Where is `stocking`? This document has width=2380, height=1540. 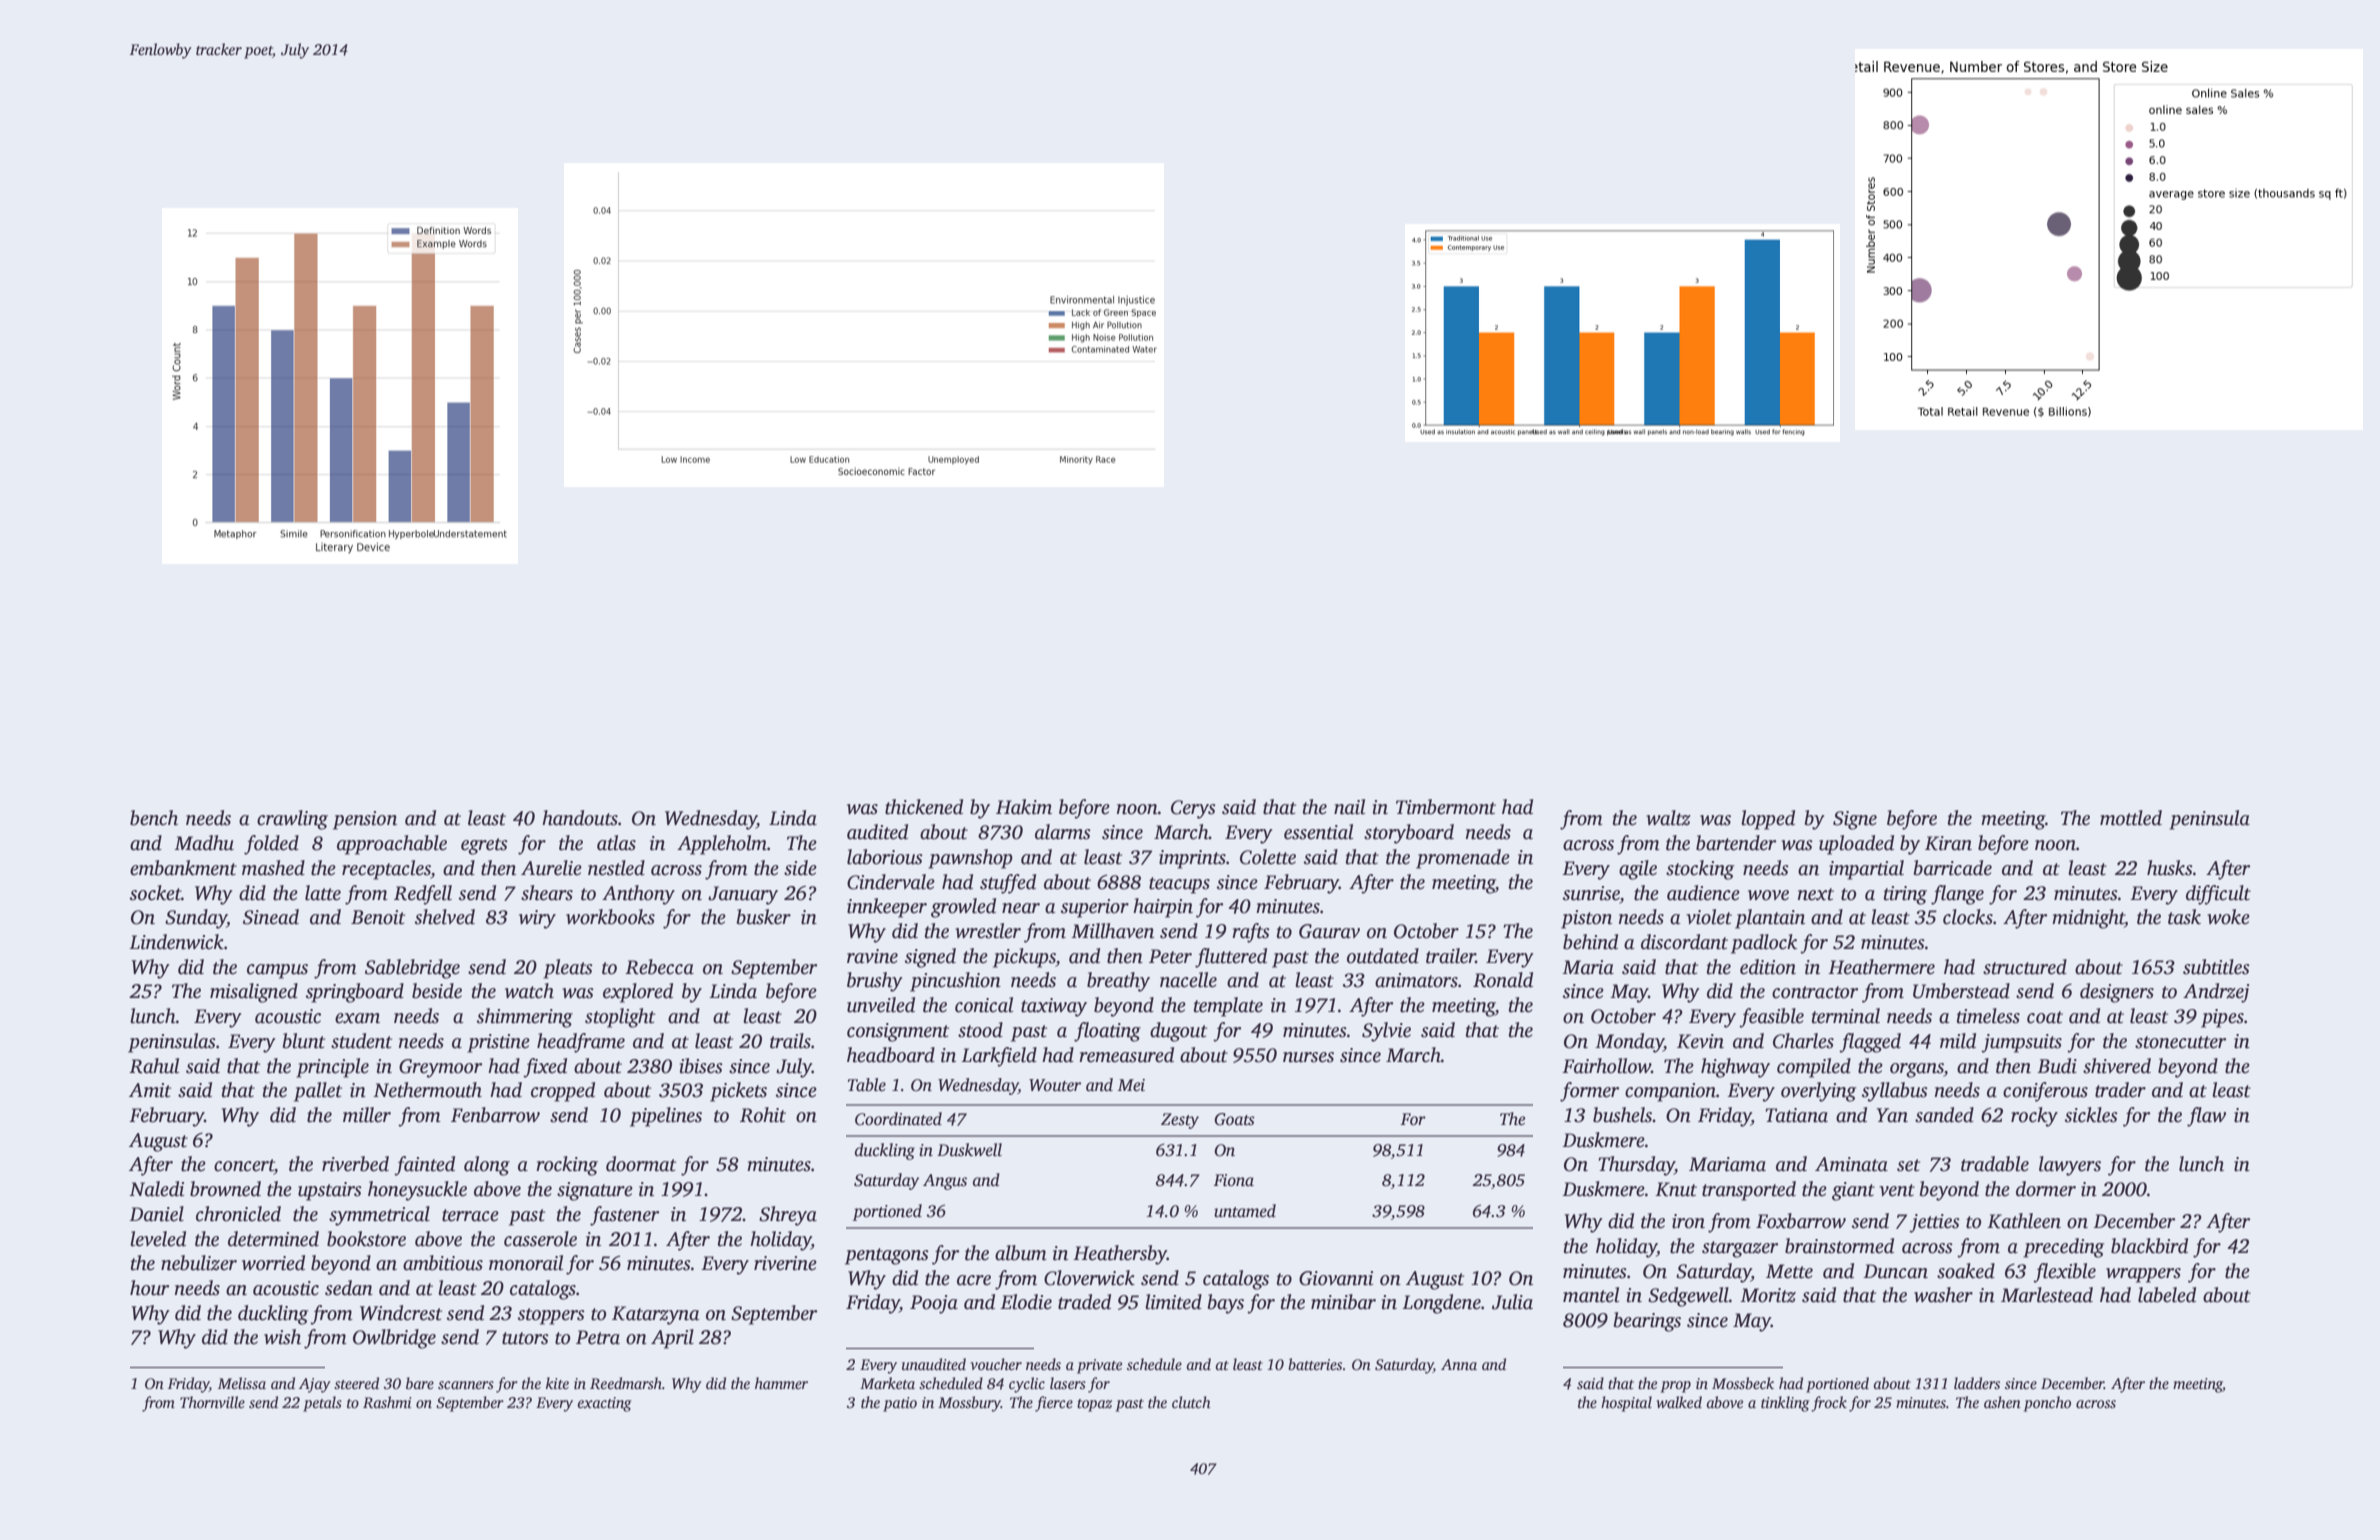
stocking is located at coordinates (1700, 870).
